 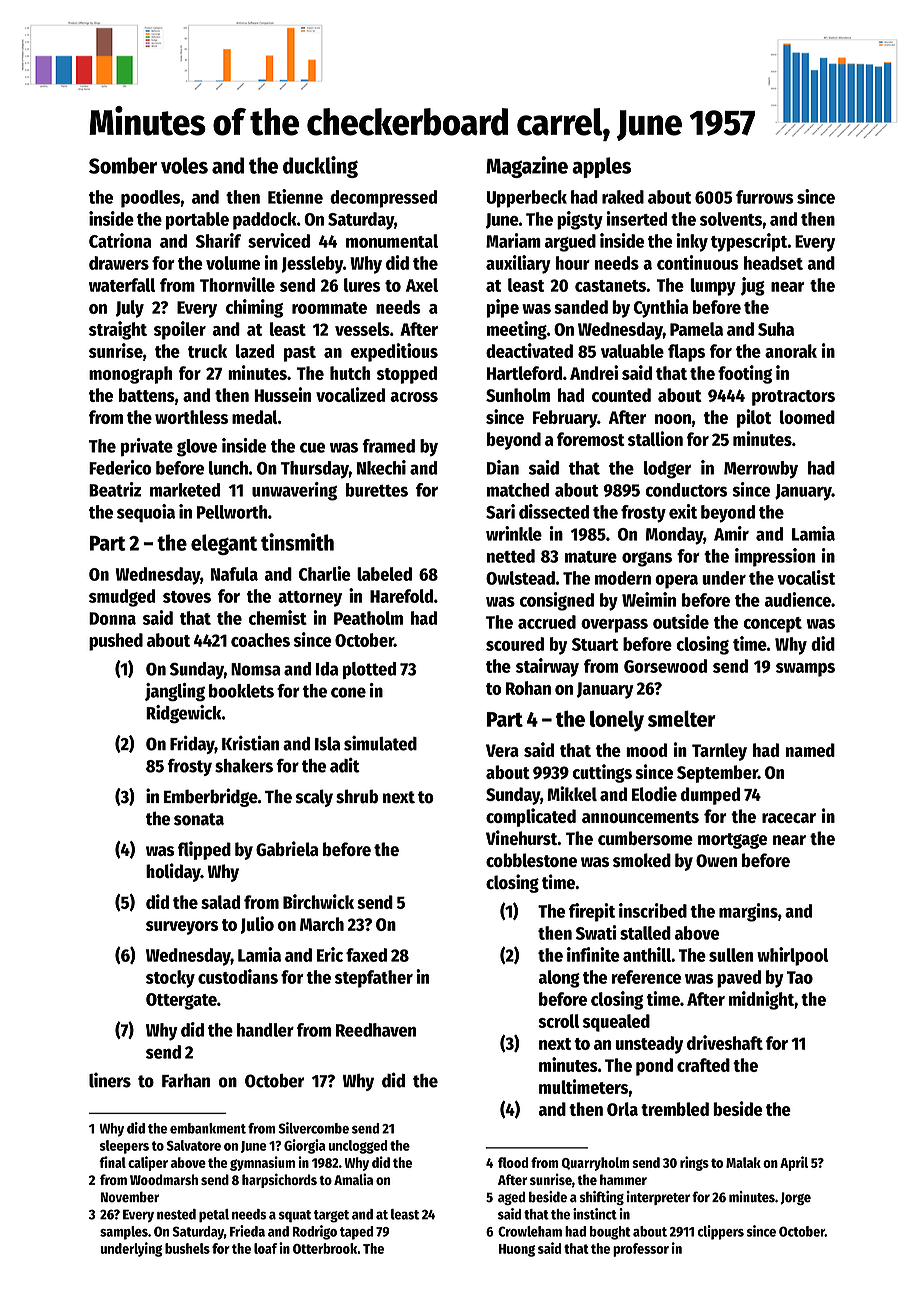 I want to click on Pamela, so click(x=696, y=329).
